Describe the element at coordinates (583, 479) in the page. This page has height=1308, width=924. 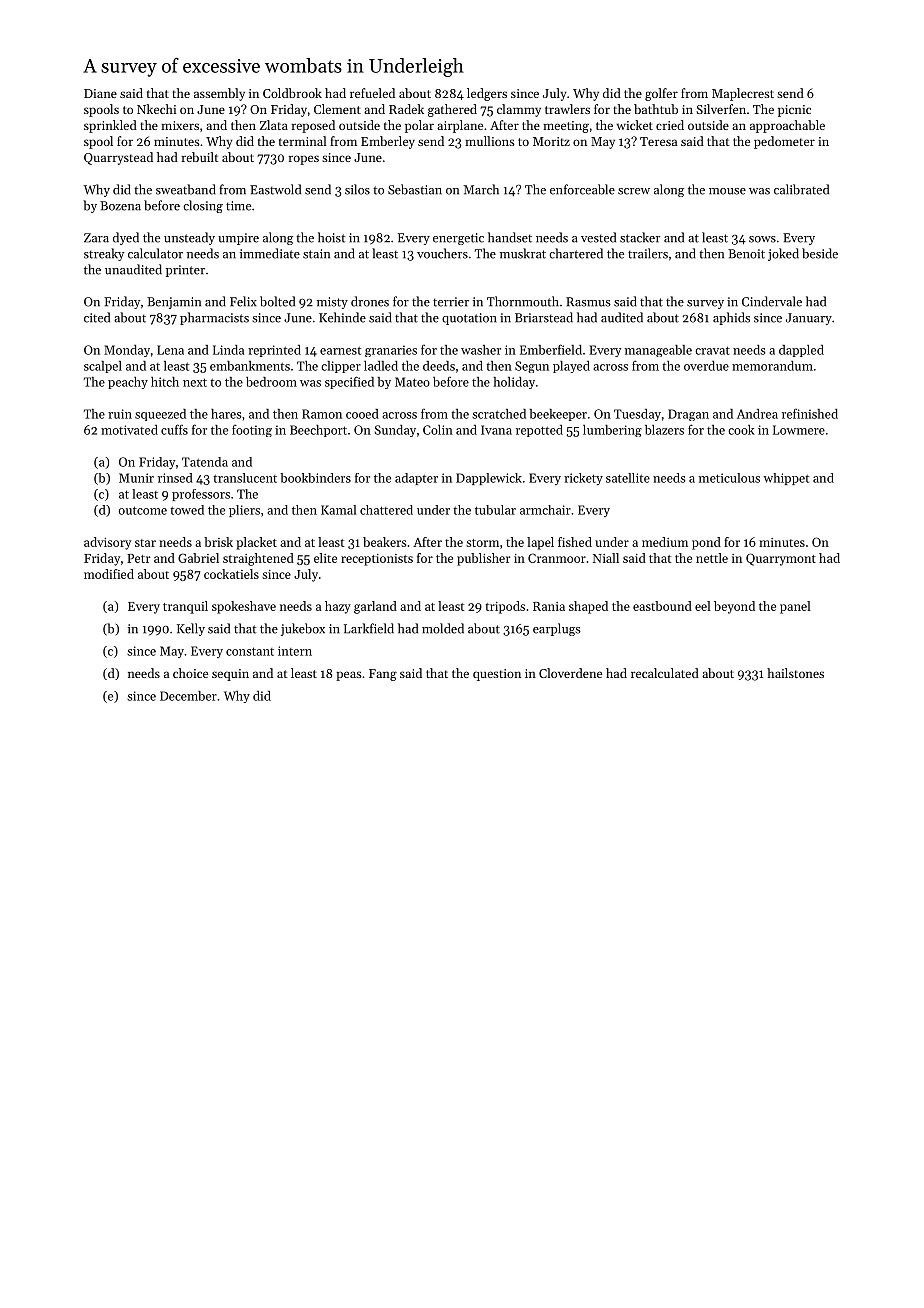
I see `rickety` at that location.
